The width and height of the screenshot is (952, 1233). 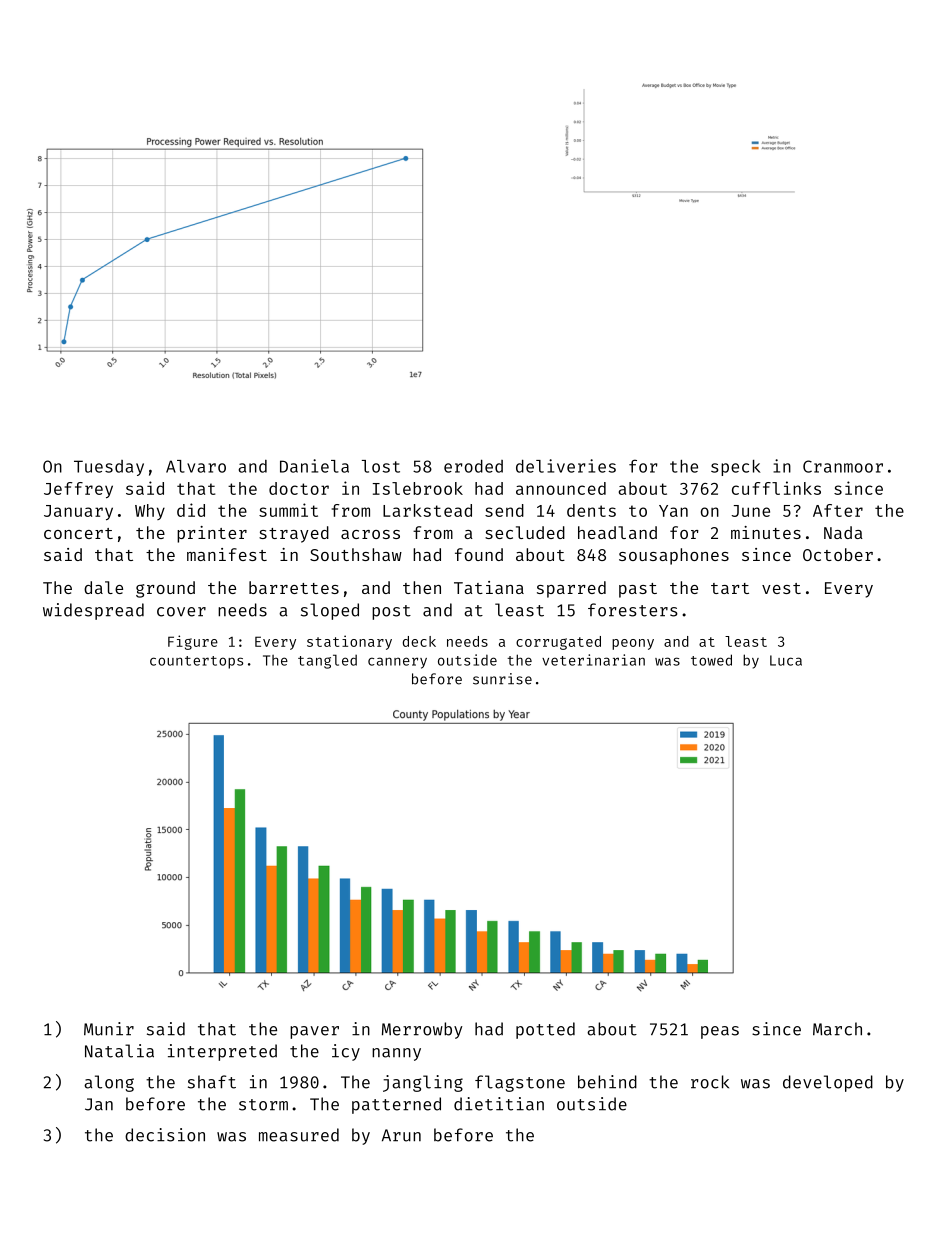 What do you see at coordinates (196, 662) in the screenshot?
I see `countertops` at bounding box center [196, 662].
